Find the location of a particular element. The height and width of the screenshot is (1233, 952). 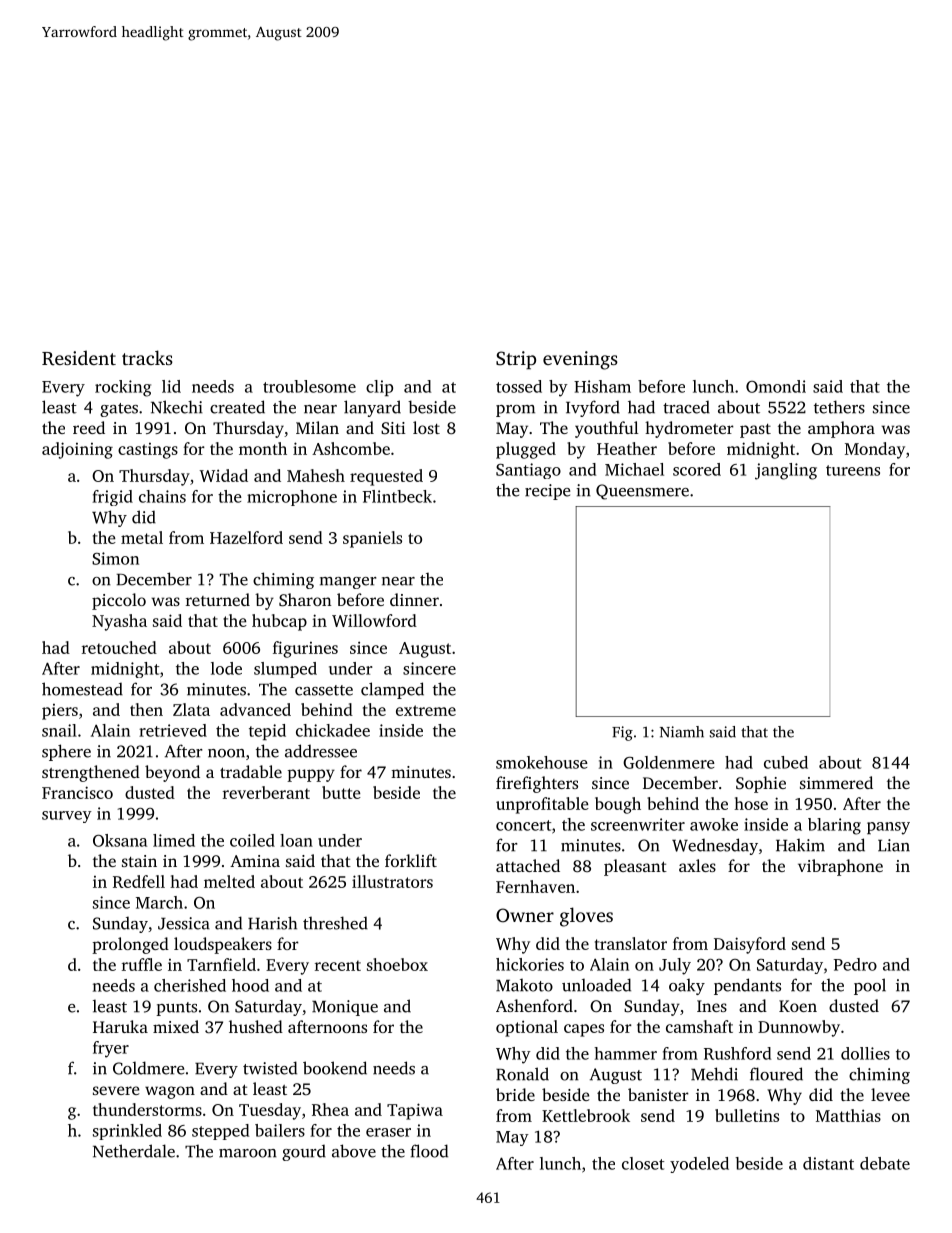

reverberant is located at coordinates (266, 792).
